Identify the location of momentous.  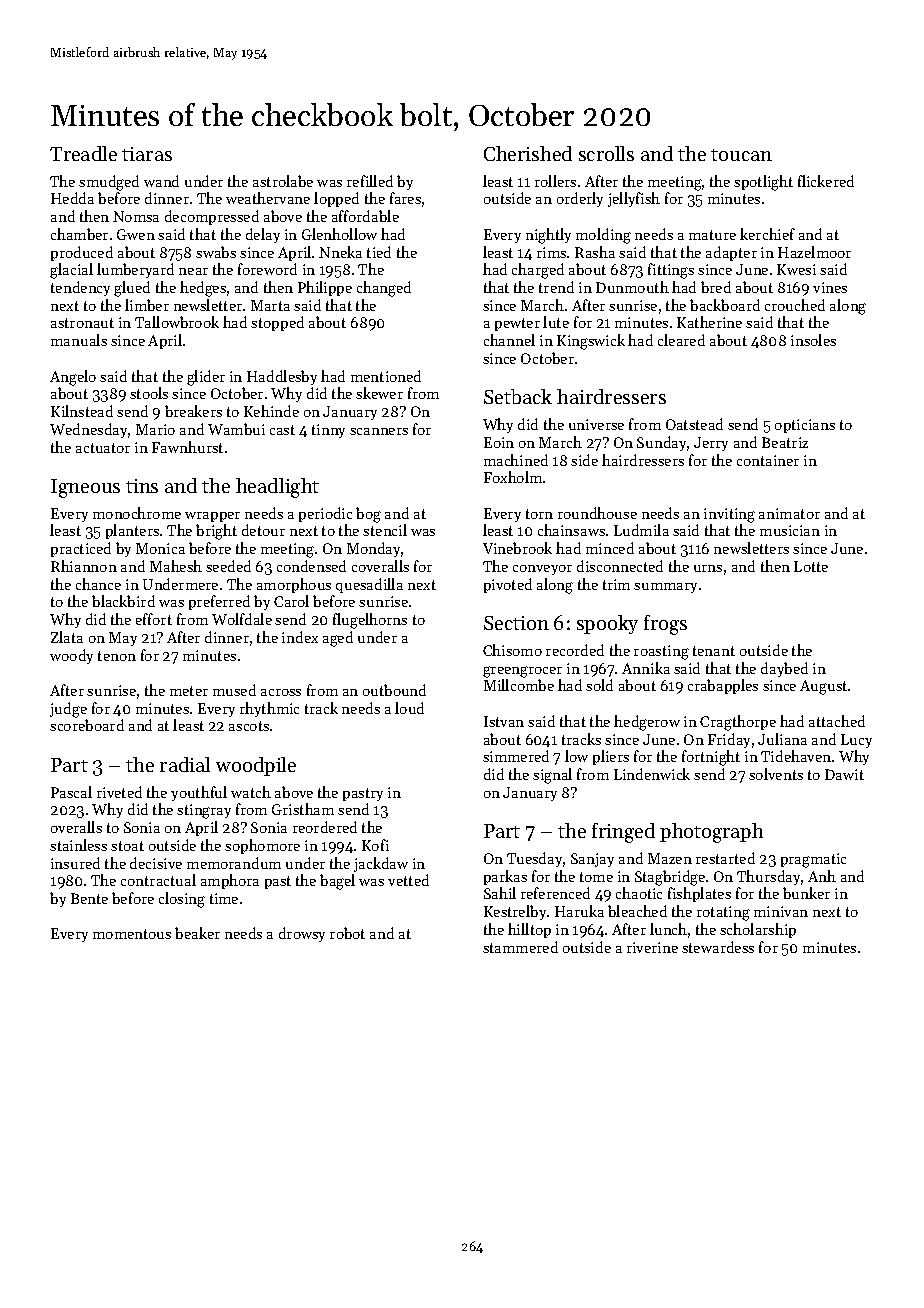
(132, 934).
